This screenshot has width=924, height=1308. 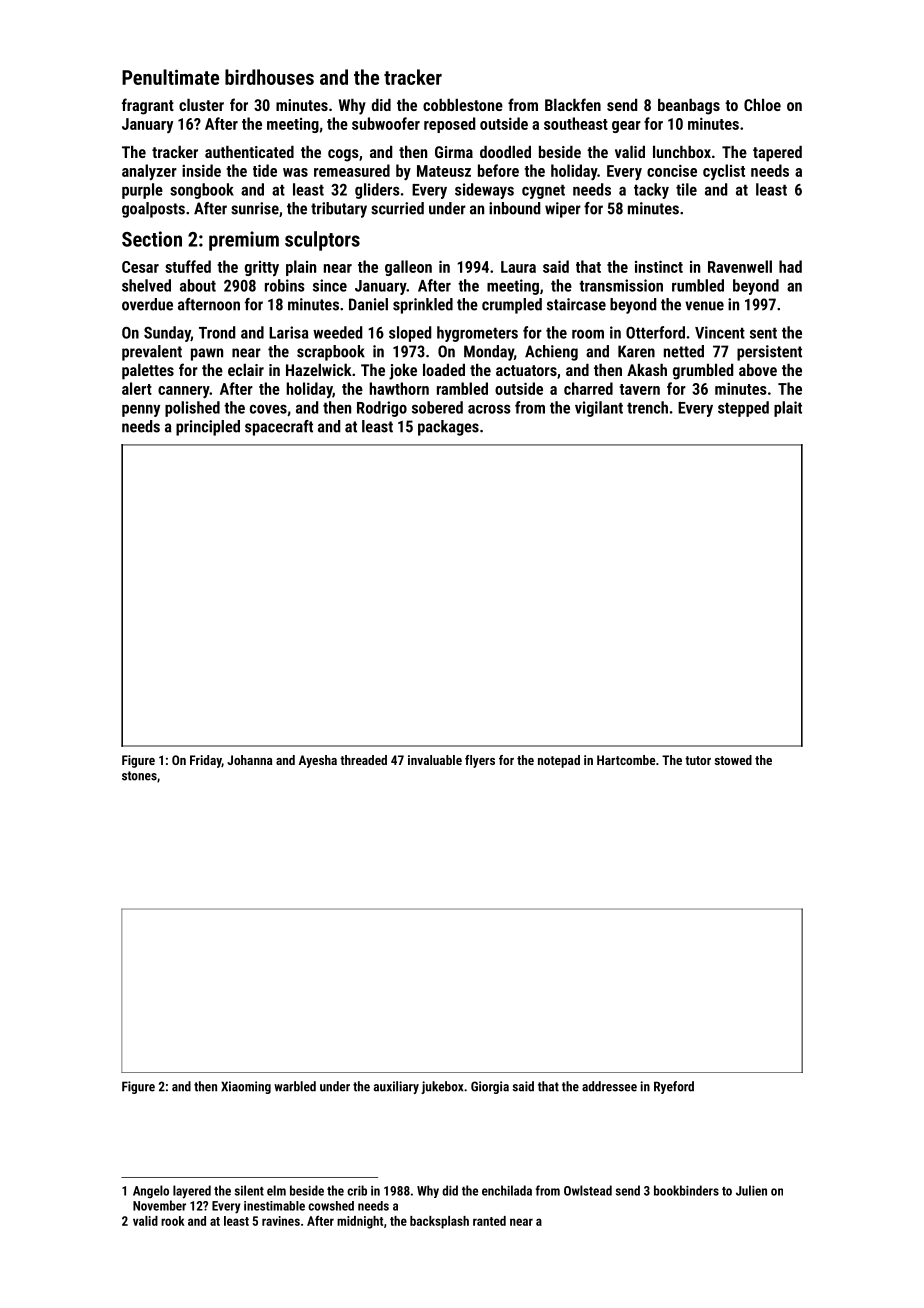 I want to click on sideways, so click(x=484, y=191).
